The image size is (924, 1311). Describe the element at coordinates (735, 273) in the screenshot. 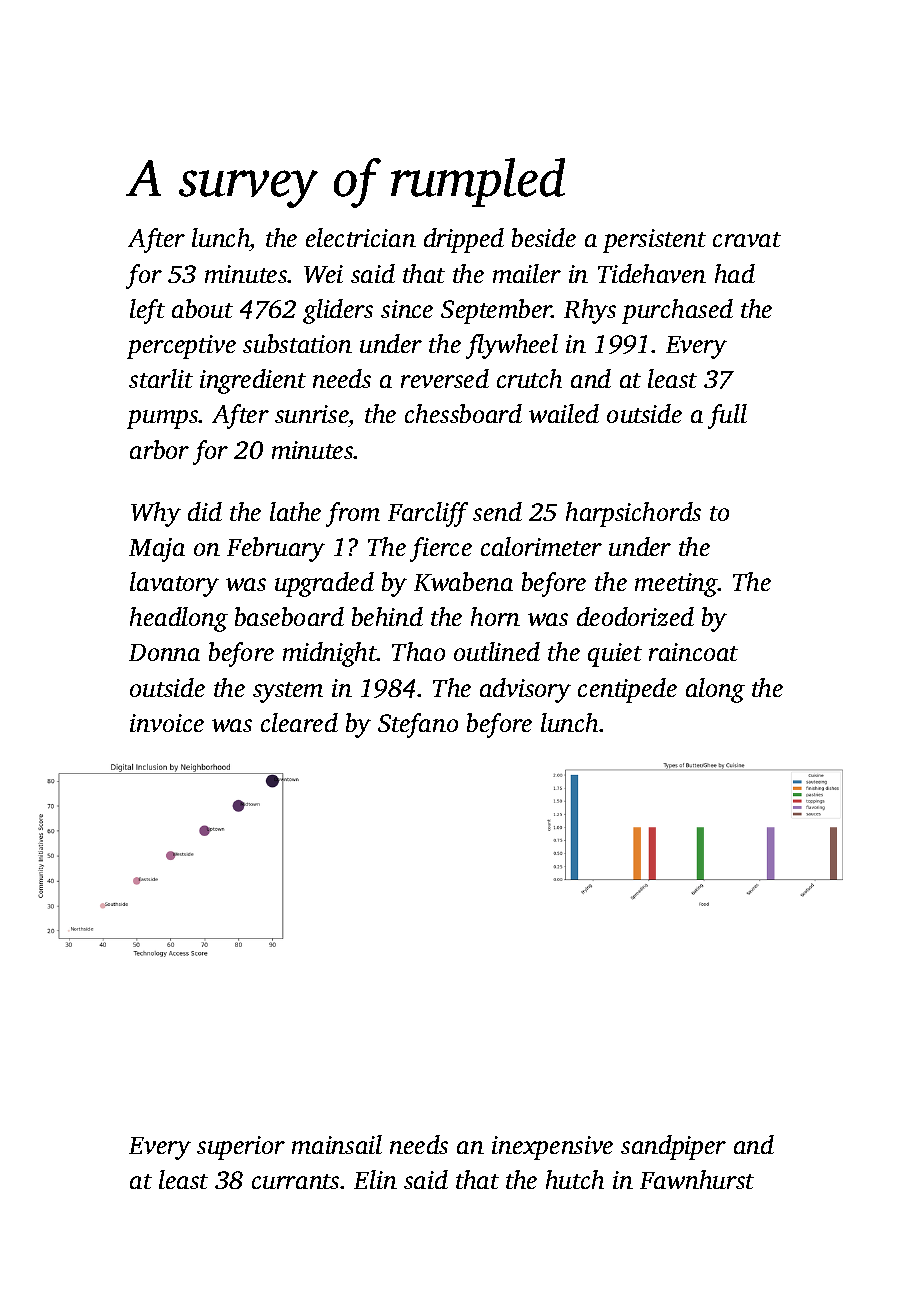

I see `had` at that location.
